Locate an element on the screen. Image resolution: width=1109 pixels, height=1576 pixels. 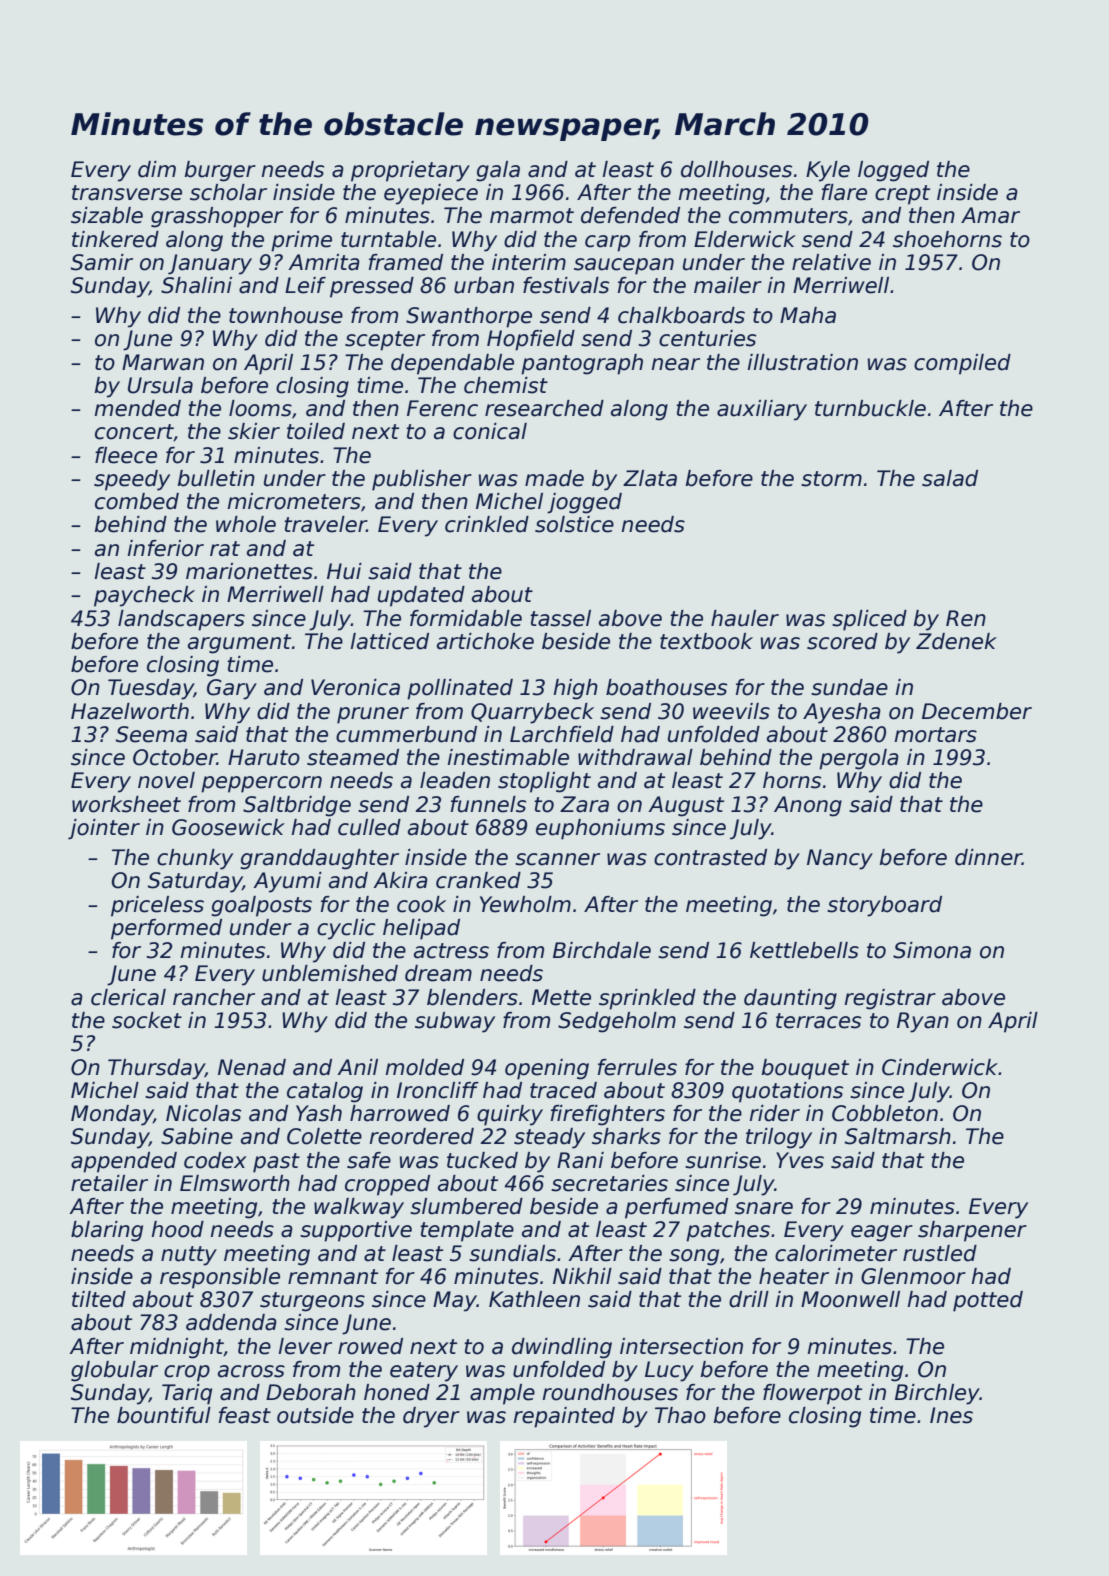
dim is located at coordinates (157, 169).
